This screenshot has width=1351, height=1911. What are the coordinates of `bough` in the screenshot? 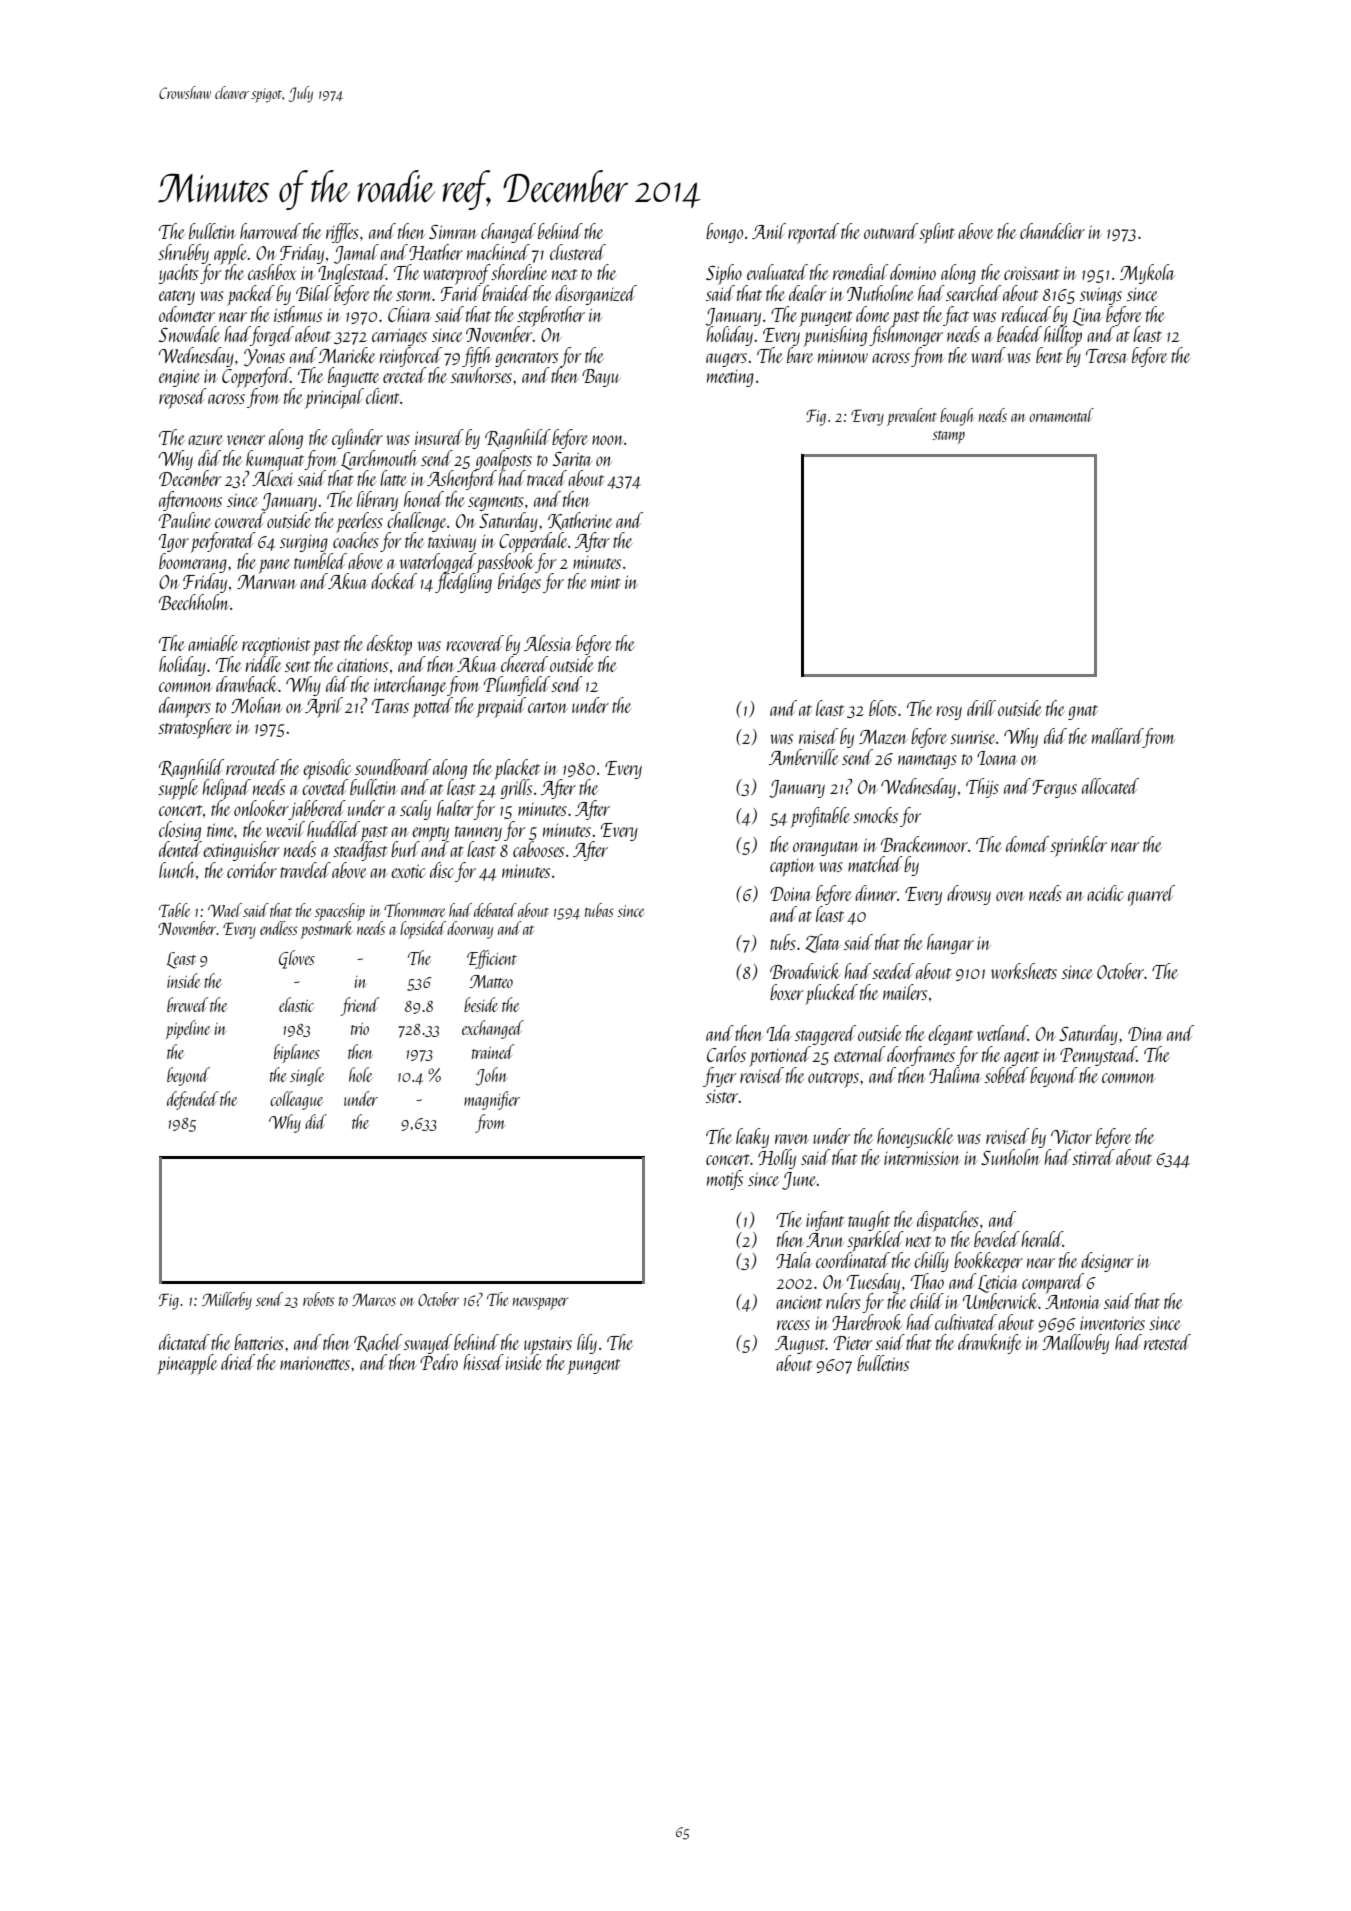 It's located at (957, 417).
